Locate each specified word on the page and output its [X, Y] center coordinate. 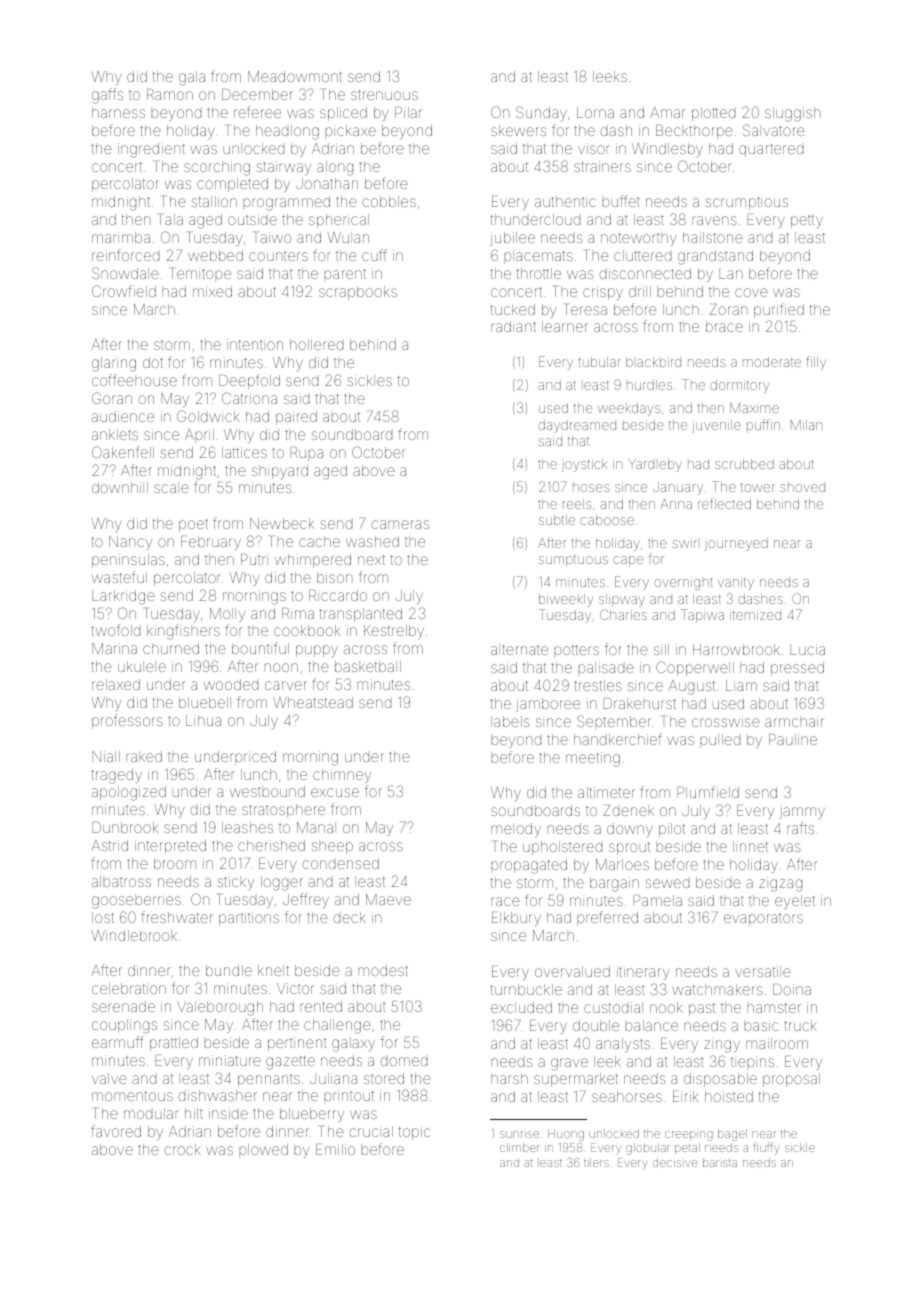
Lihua [203, 720]
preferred [607, 918]
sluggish [793, 114]
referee [257, 112]
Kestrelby [394, 632]
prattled [174, 1044]
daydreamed [577, 426]
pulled [720, 741]
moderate [772, 362]
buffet [621, 201]
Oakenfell [123, 452]
